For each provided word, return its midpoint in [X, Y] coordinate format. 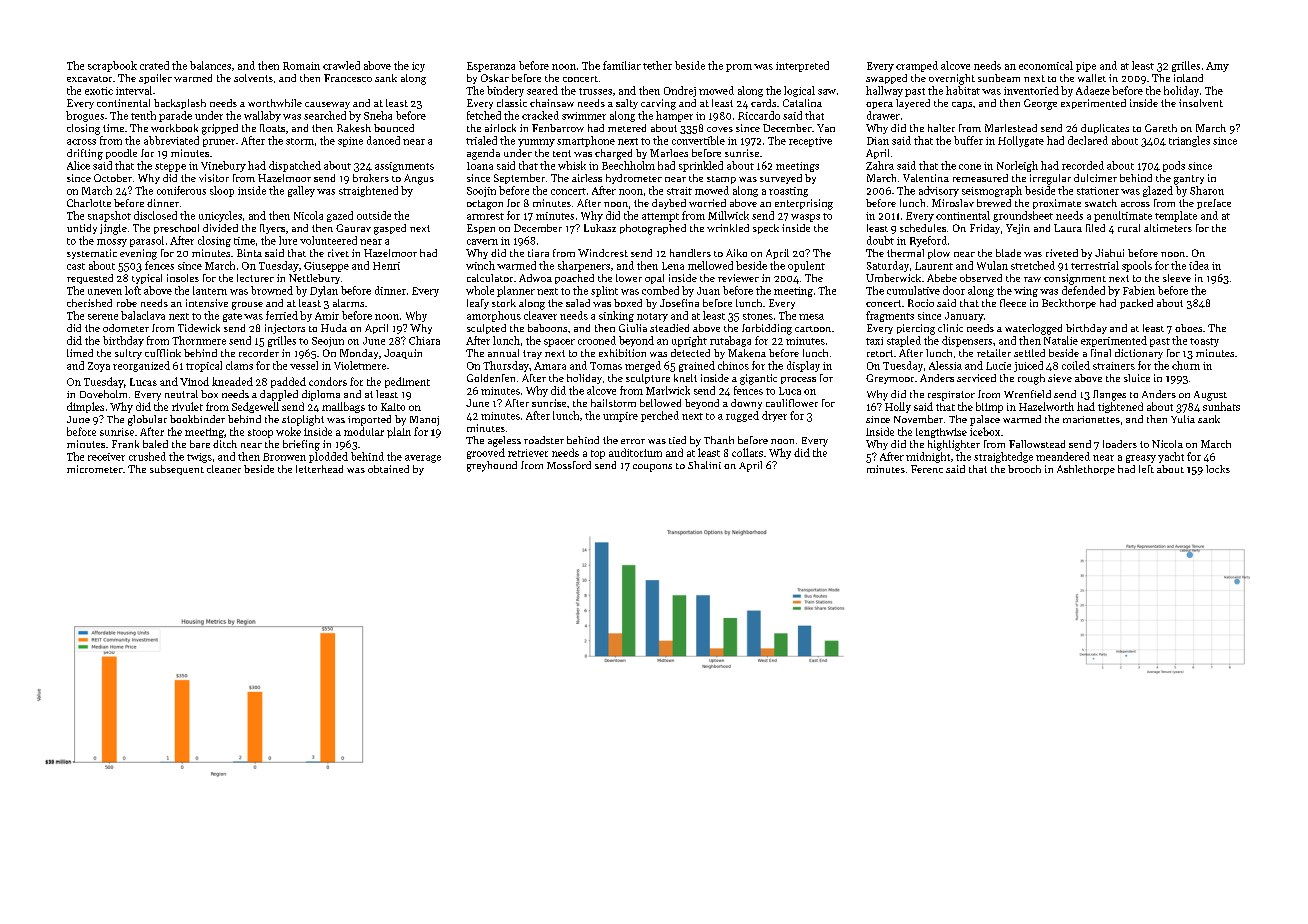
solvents [253, 78]
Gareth [1161, 128]
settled [1029, 353]
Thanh [719, 440]
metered [627, 128]
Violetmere [360, 365]
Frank [125, 444]
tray [532, 354]
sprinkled [701, 166]
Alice [78, 165]
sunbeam [999, 78]
